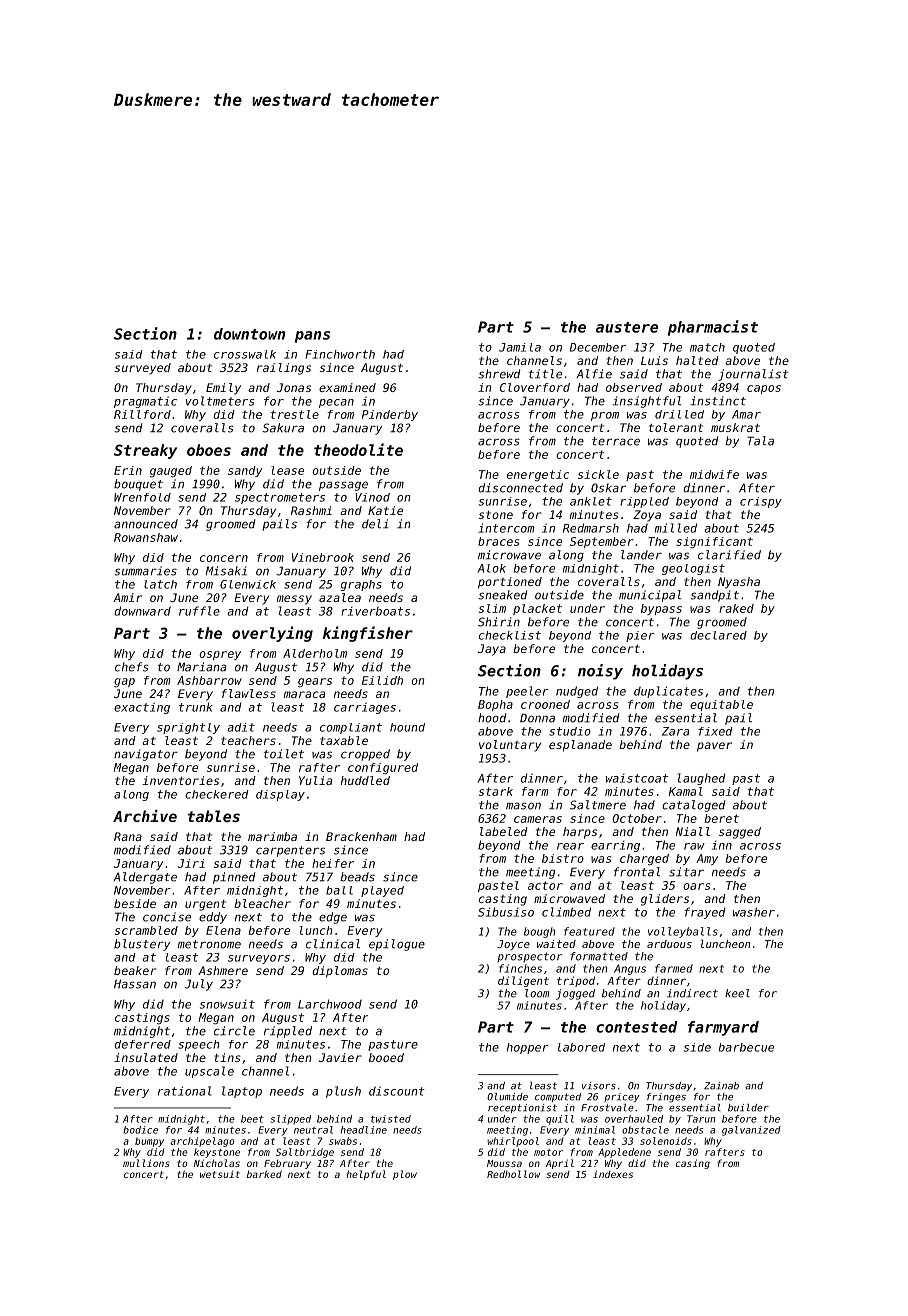  What do you see at coordinates (209, 450) in the page?
I see `oboes` at bounding box center [209, 450].
